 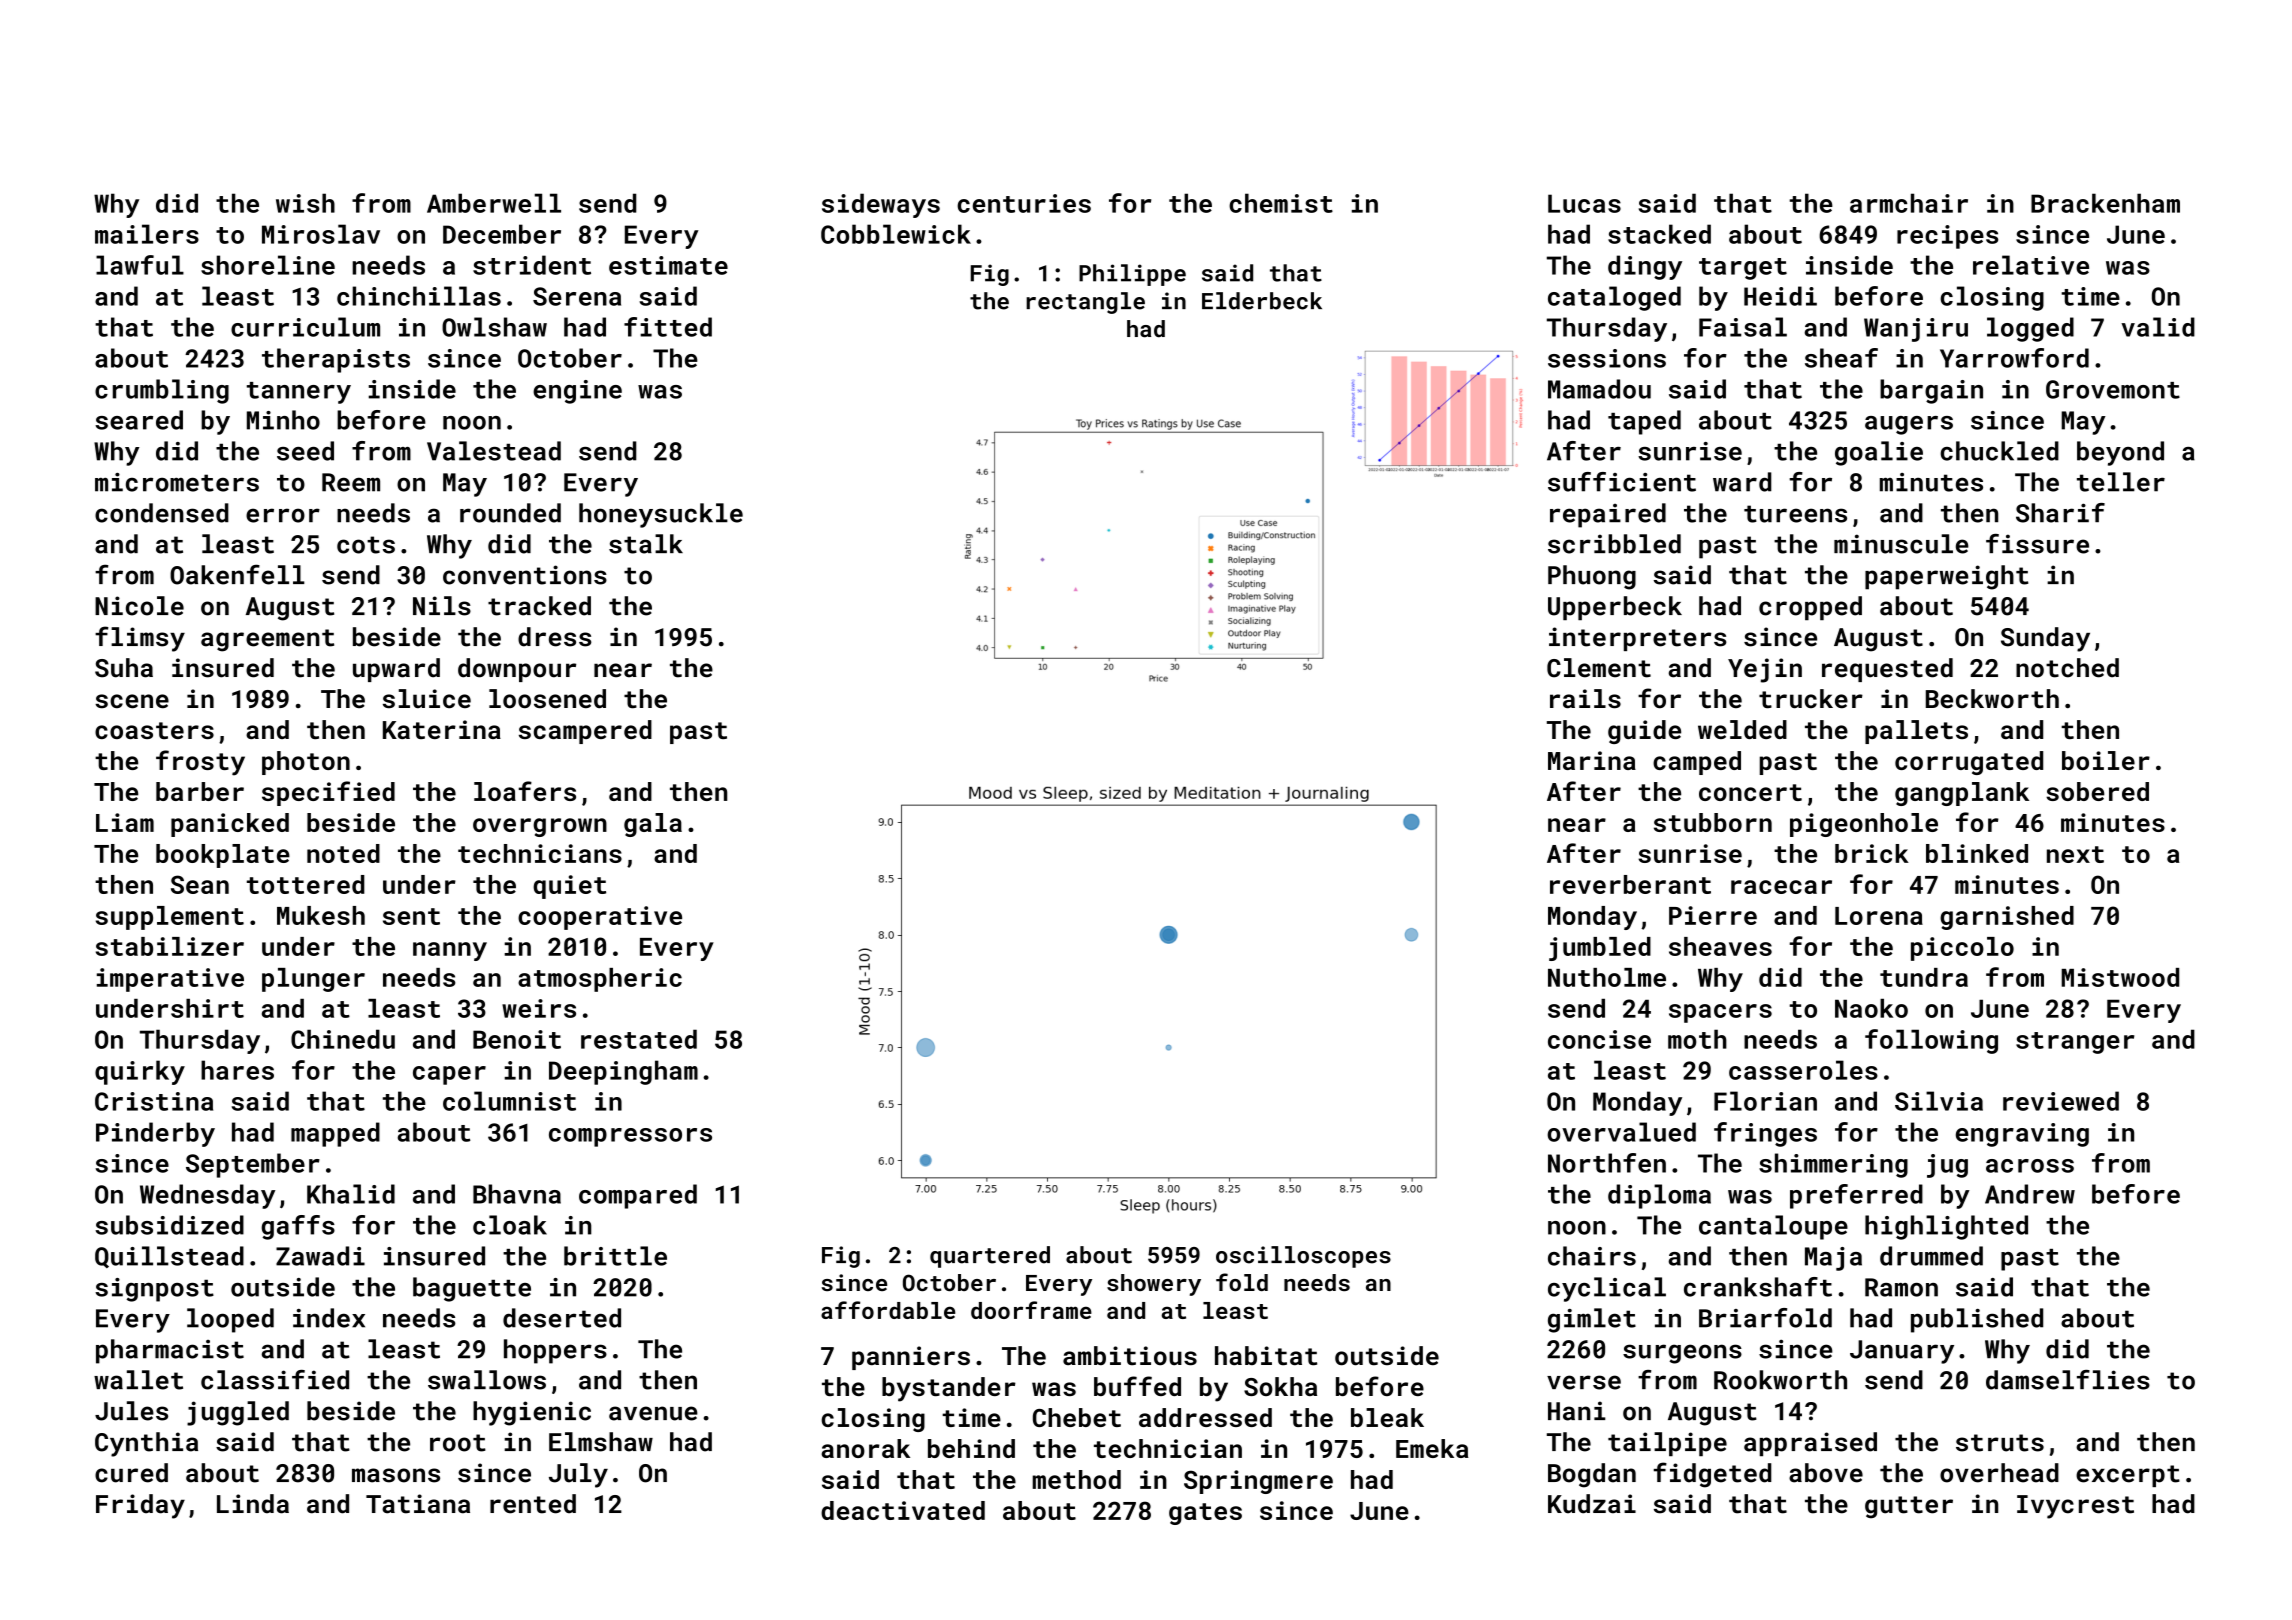 I want to click on Valestead, so click(x=494, y=451).
